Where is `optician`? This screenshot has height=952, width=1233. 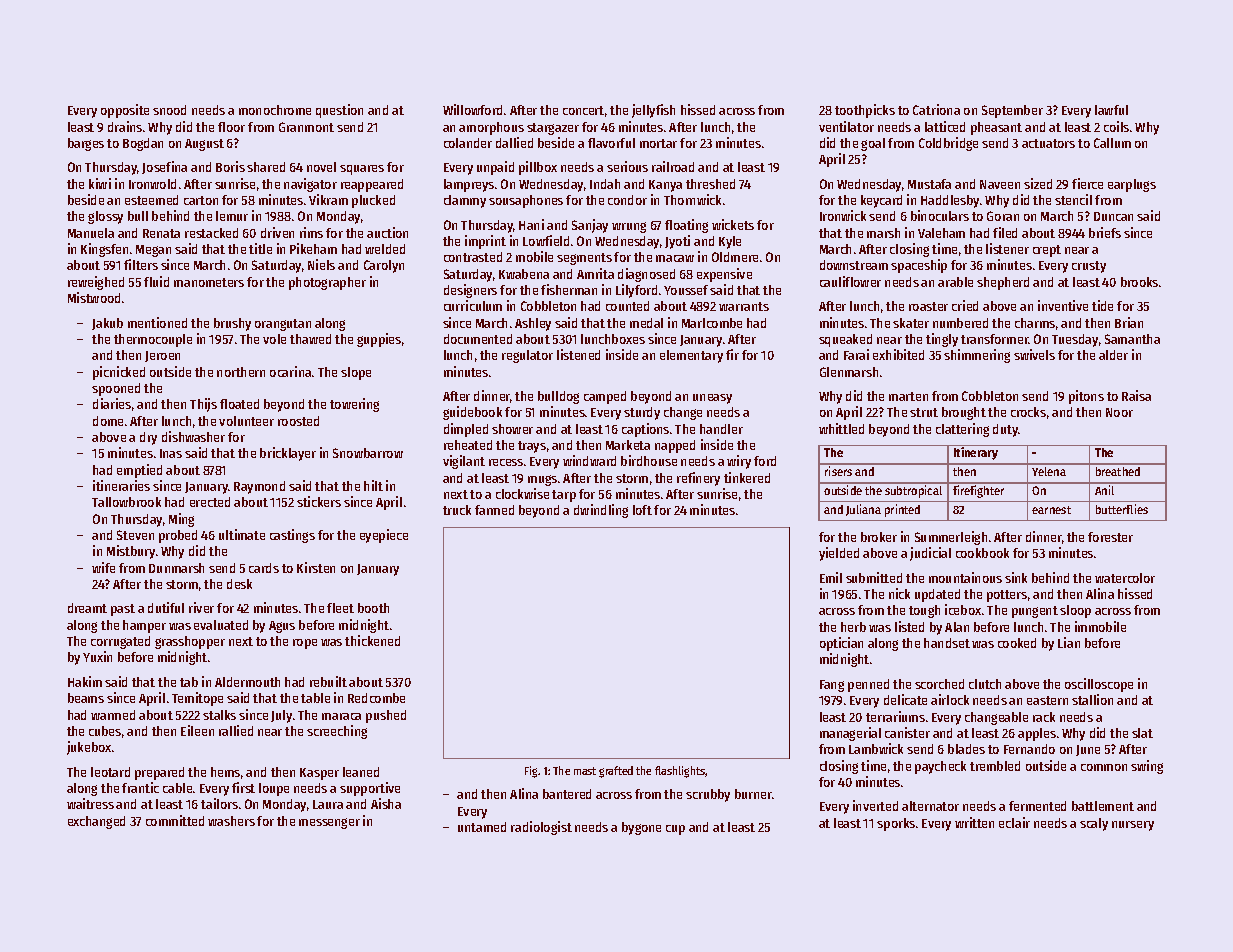
optician is located at coordinates (841, 644).
